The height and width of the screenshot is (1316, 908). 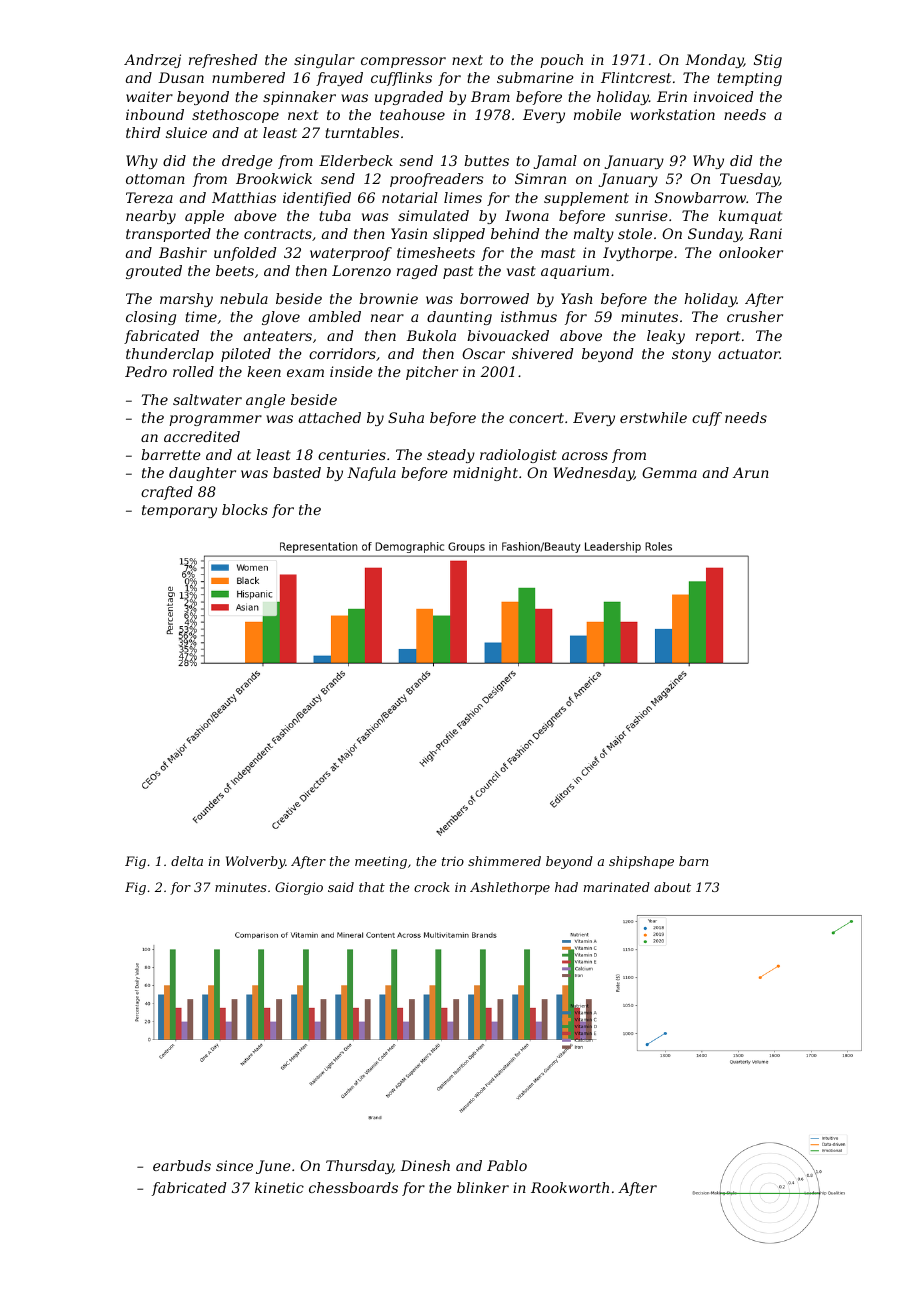 I want to click on Wolverby, so click(x=255, y=862).
